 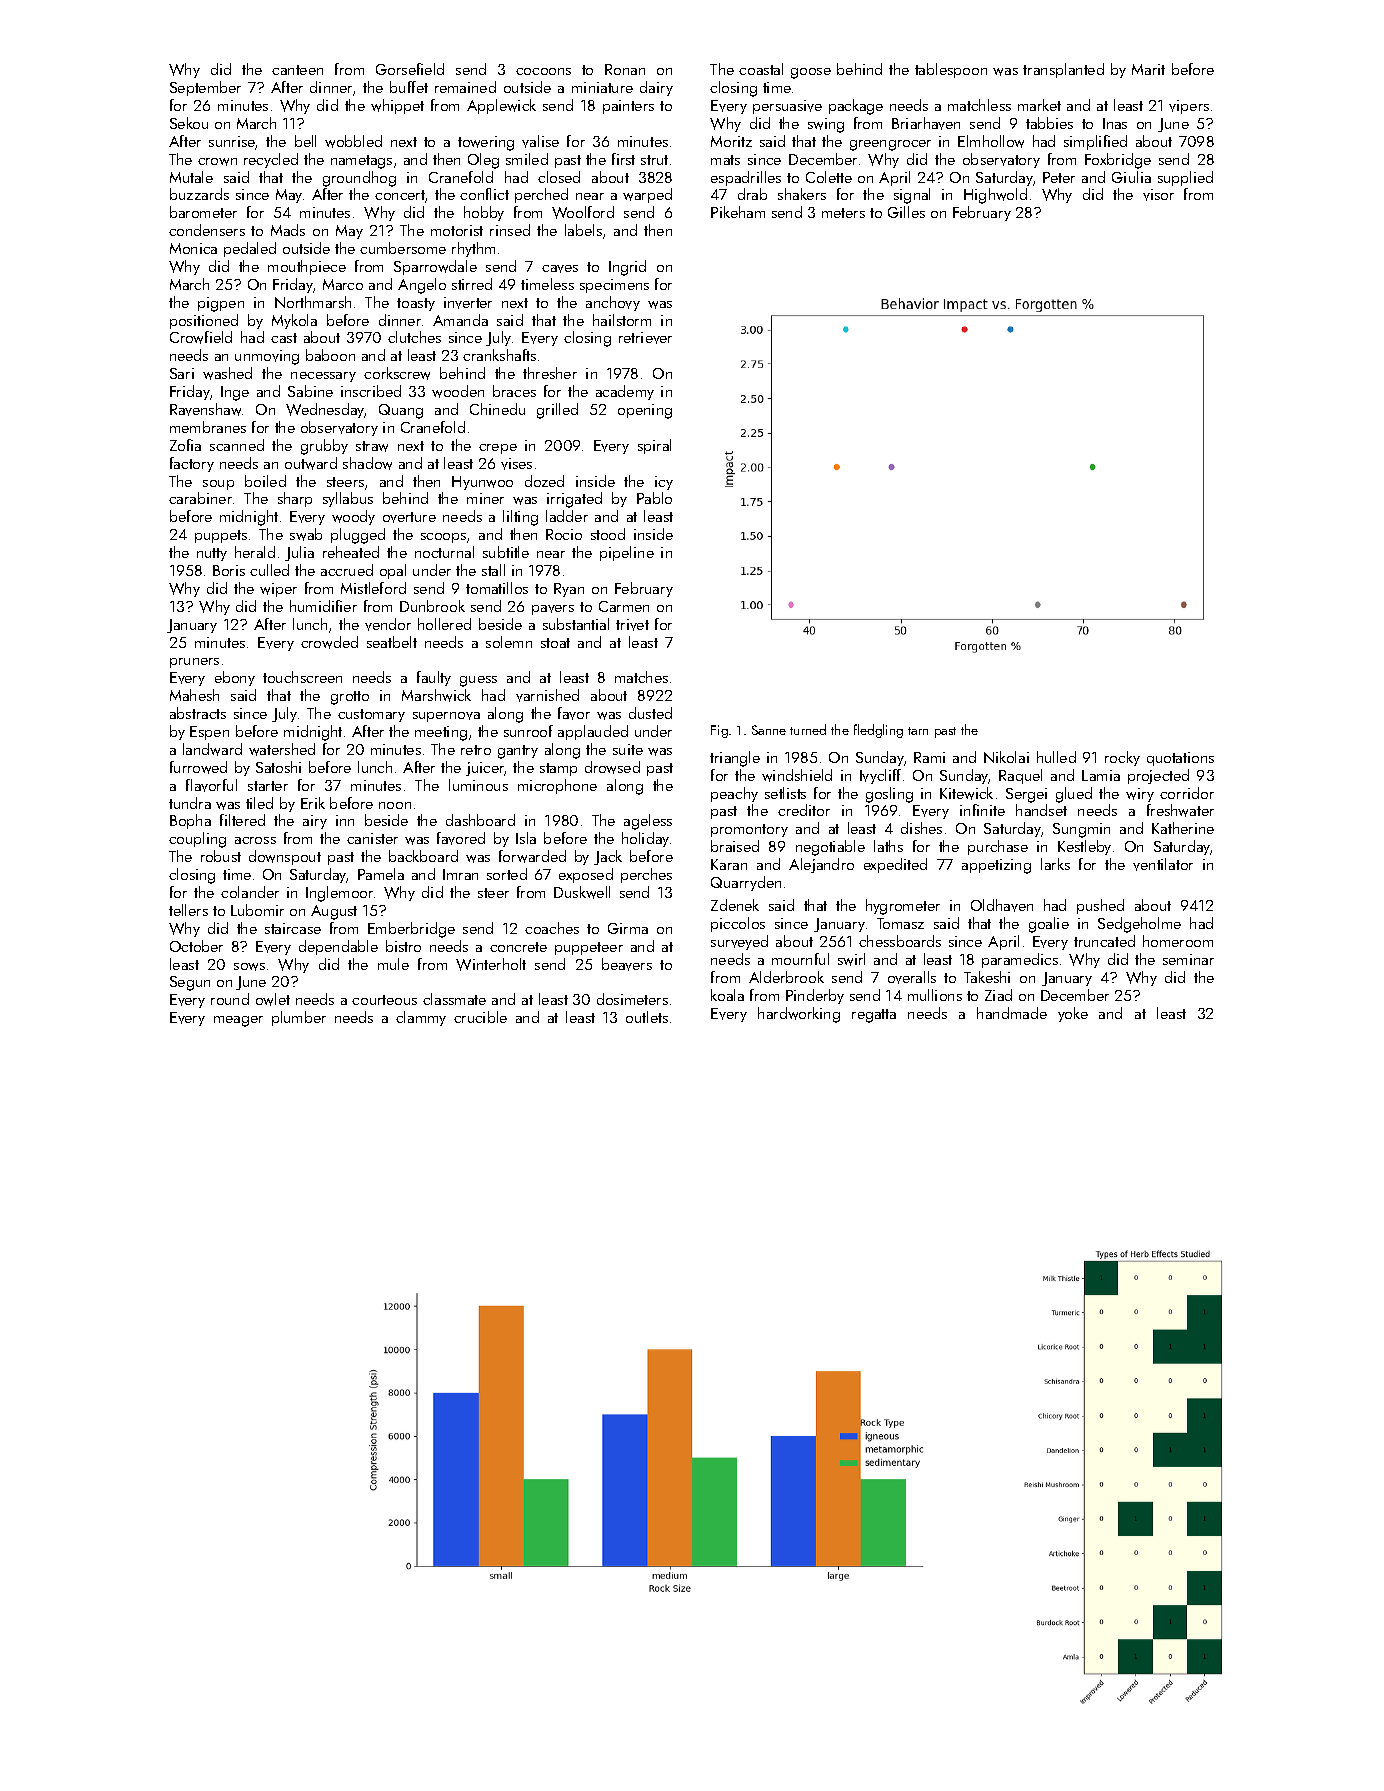 What do you see at coordinates (189, 123) in the page?
I see `Sekou` at bounding box center [189, 123].
